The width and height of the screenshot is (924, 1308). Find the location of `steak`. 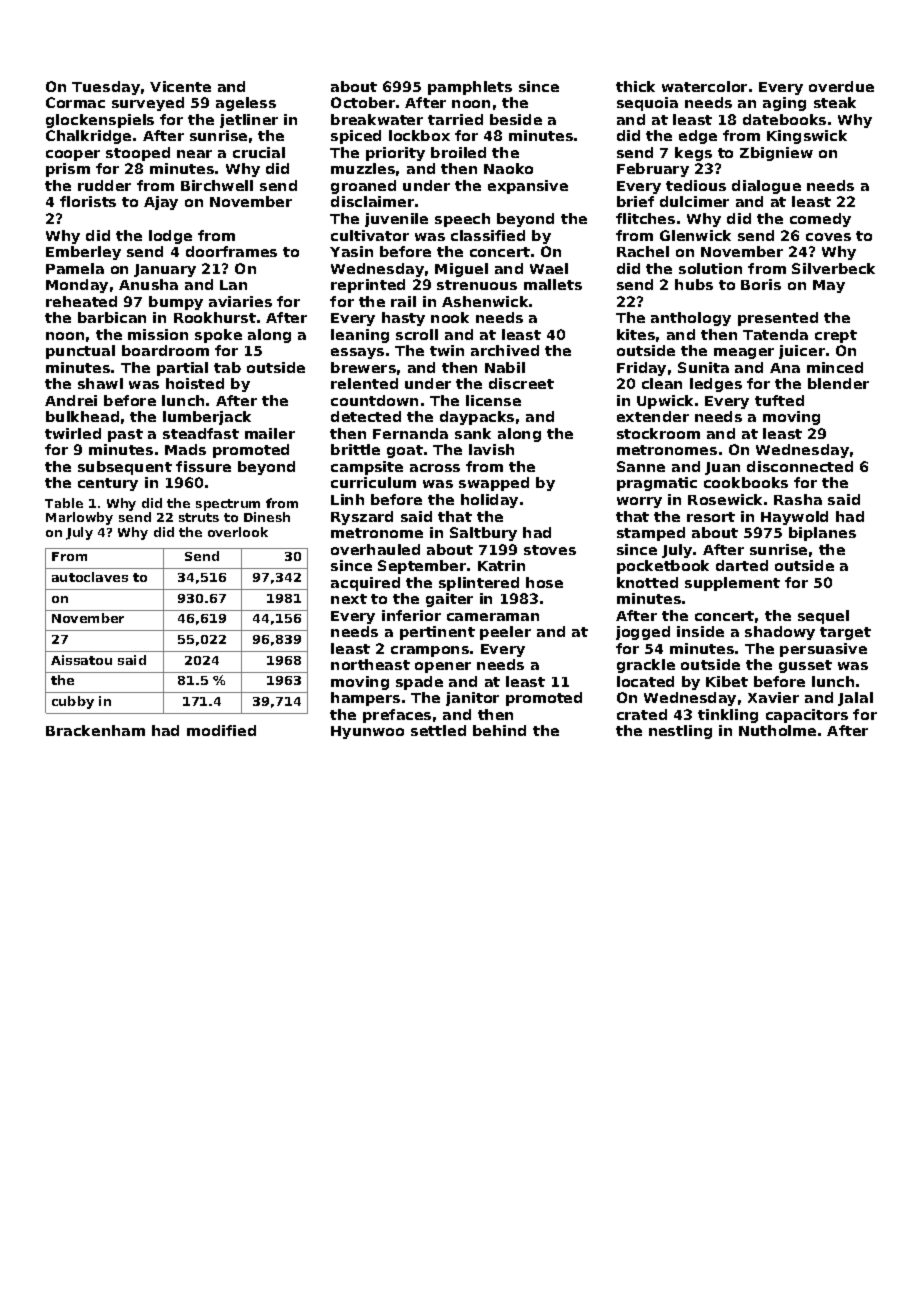

steak is located at coordinates (835, 102).
